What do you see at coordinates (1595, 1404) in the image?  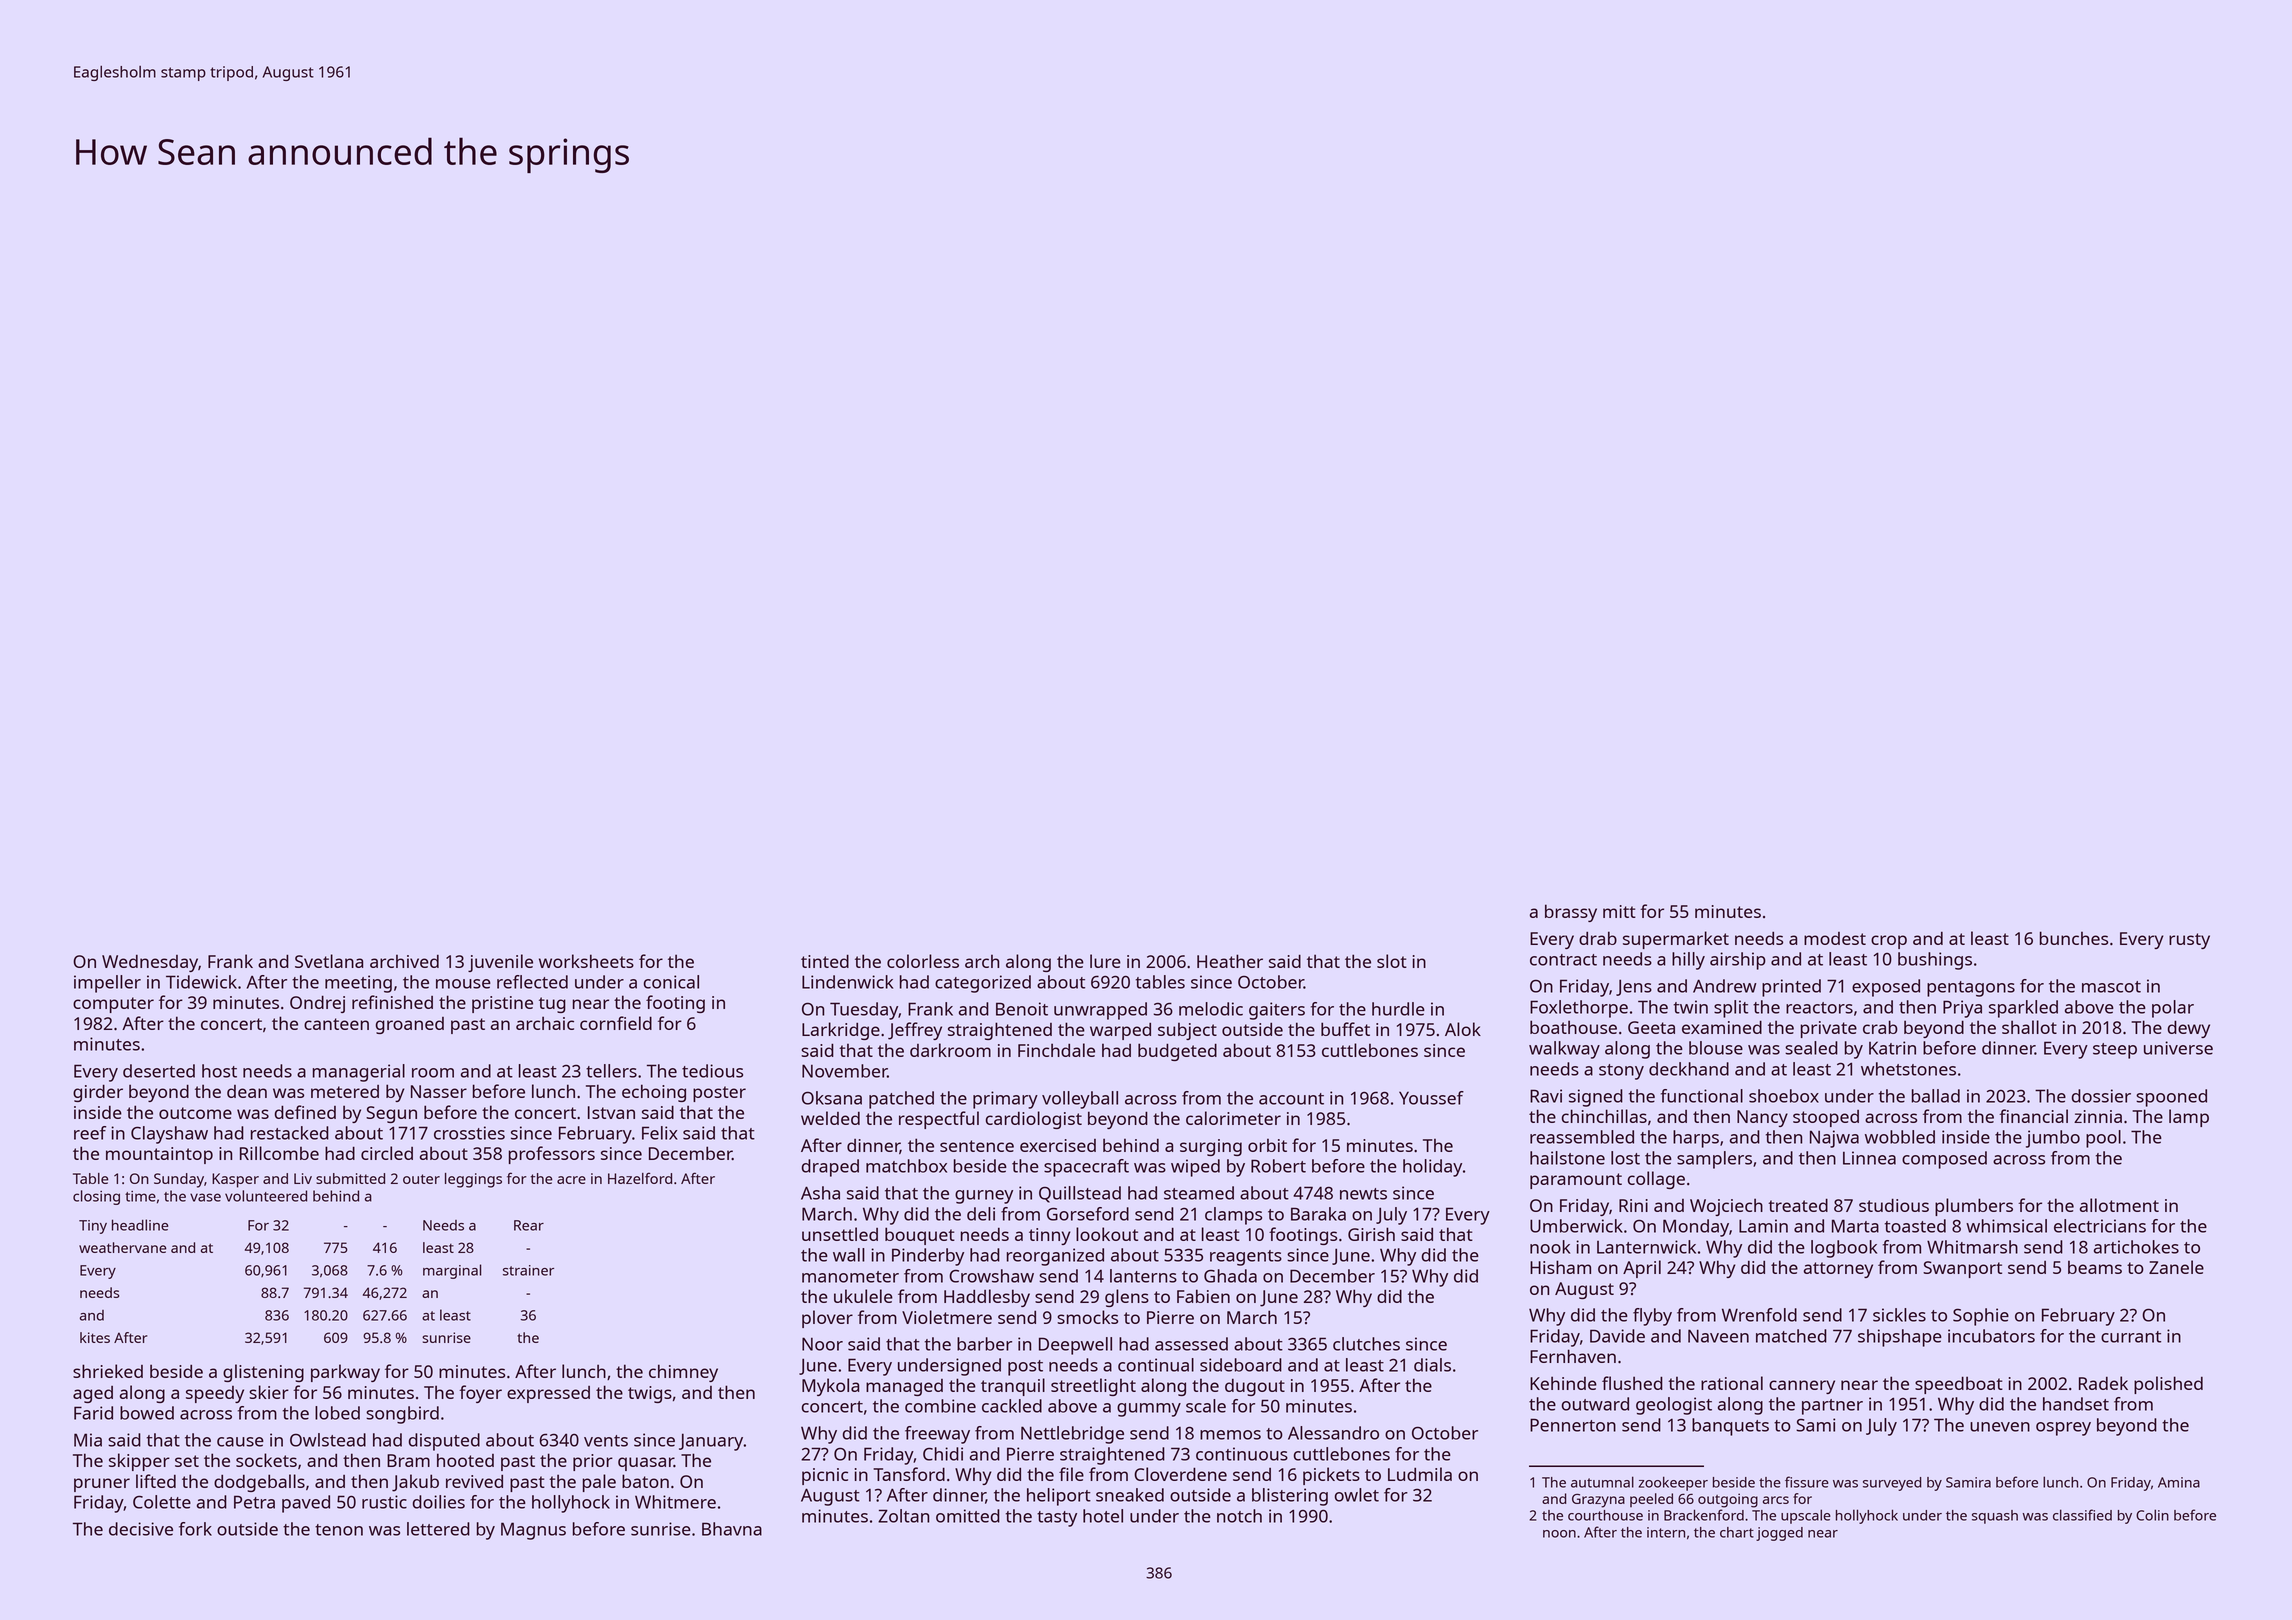 I see `outward` at bounding box center [1595, 1404].
